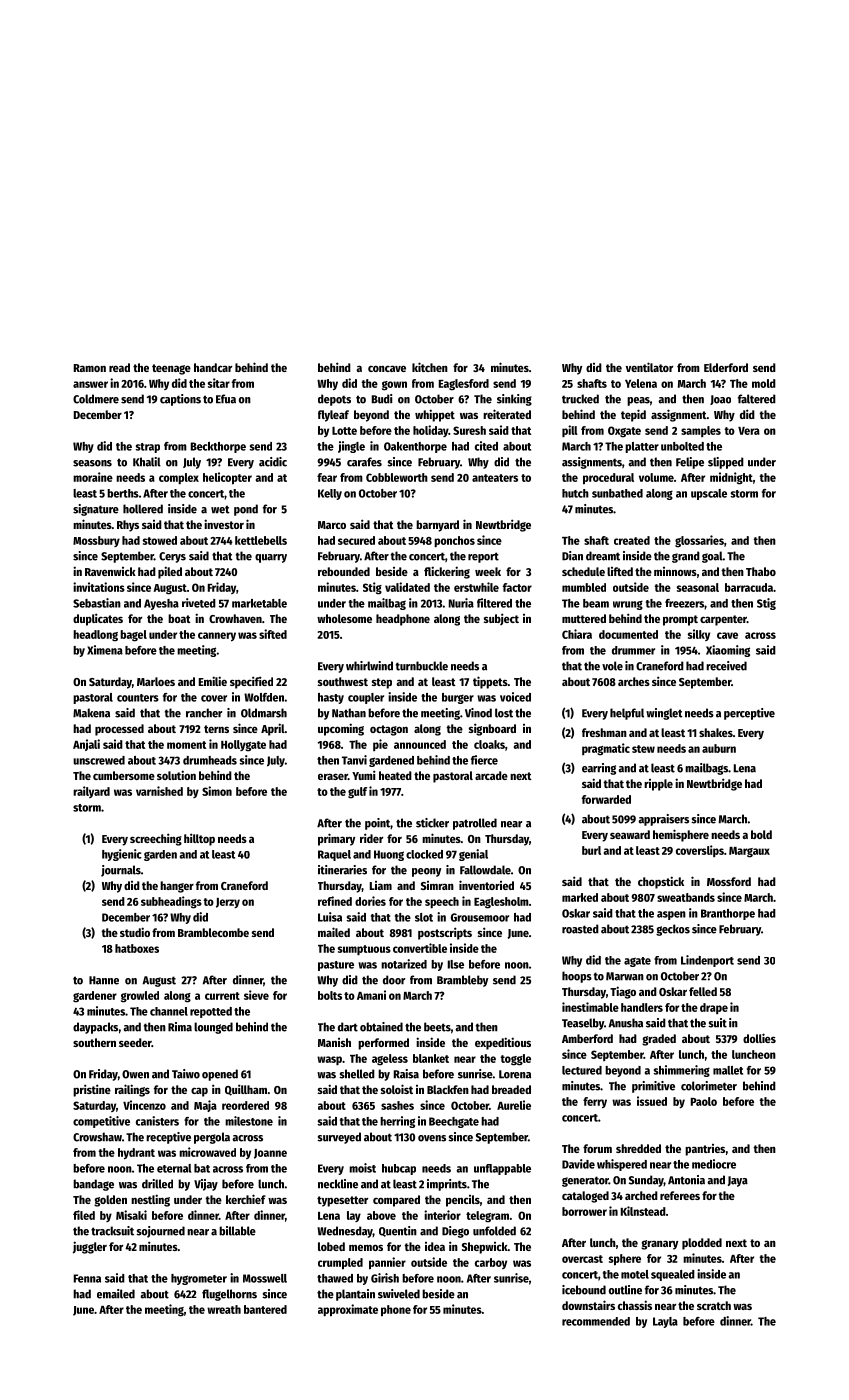 Image resolution: width=849 pixels, height=1400 pixels. I want to click on processed, so click(119, 730).
